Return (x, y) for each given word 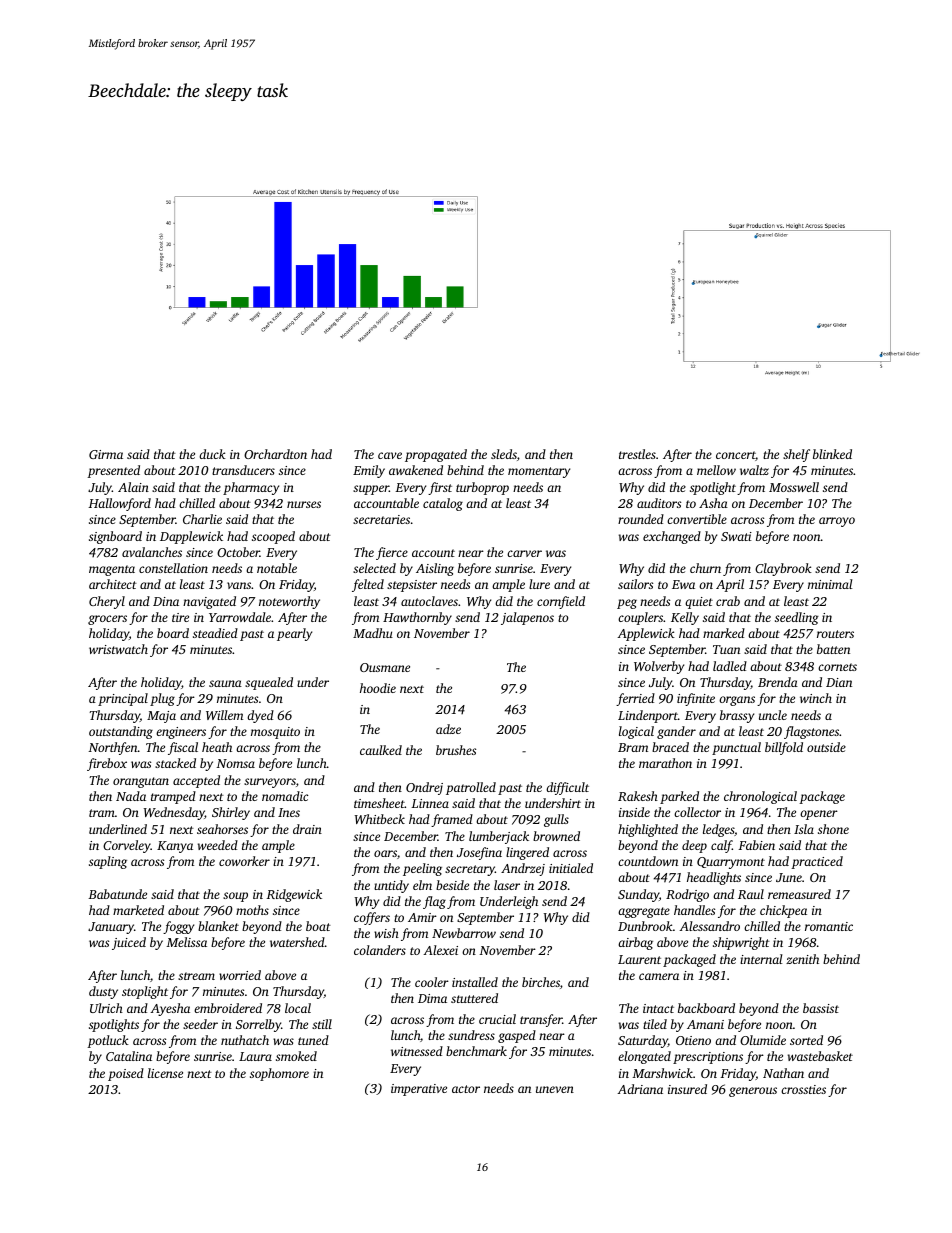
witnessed (417, 1051)
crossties (803, 1089)
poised (126, 1074)
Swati (736, 536)
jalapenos (527, 618)
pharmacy (251, 488)
